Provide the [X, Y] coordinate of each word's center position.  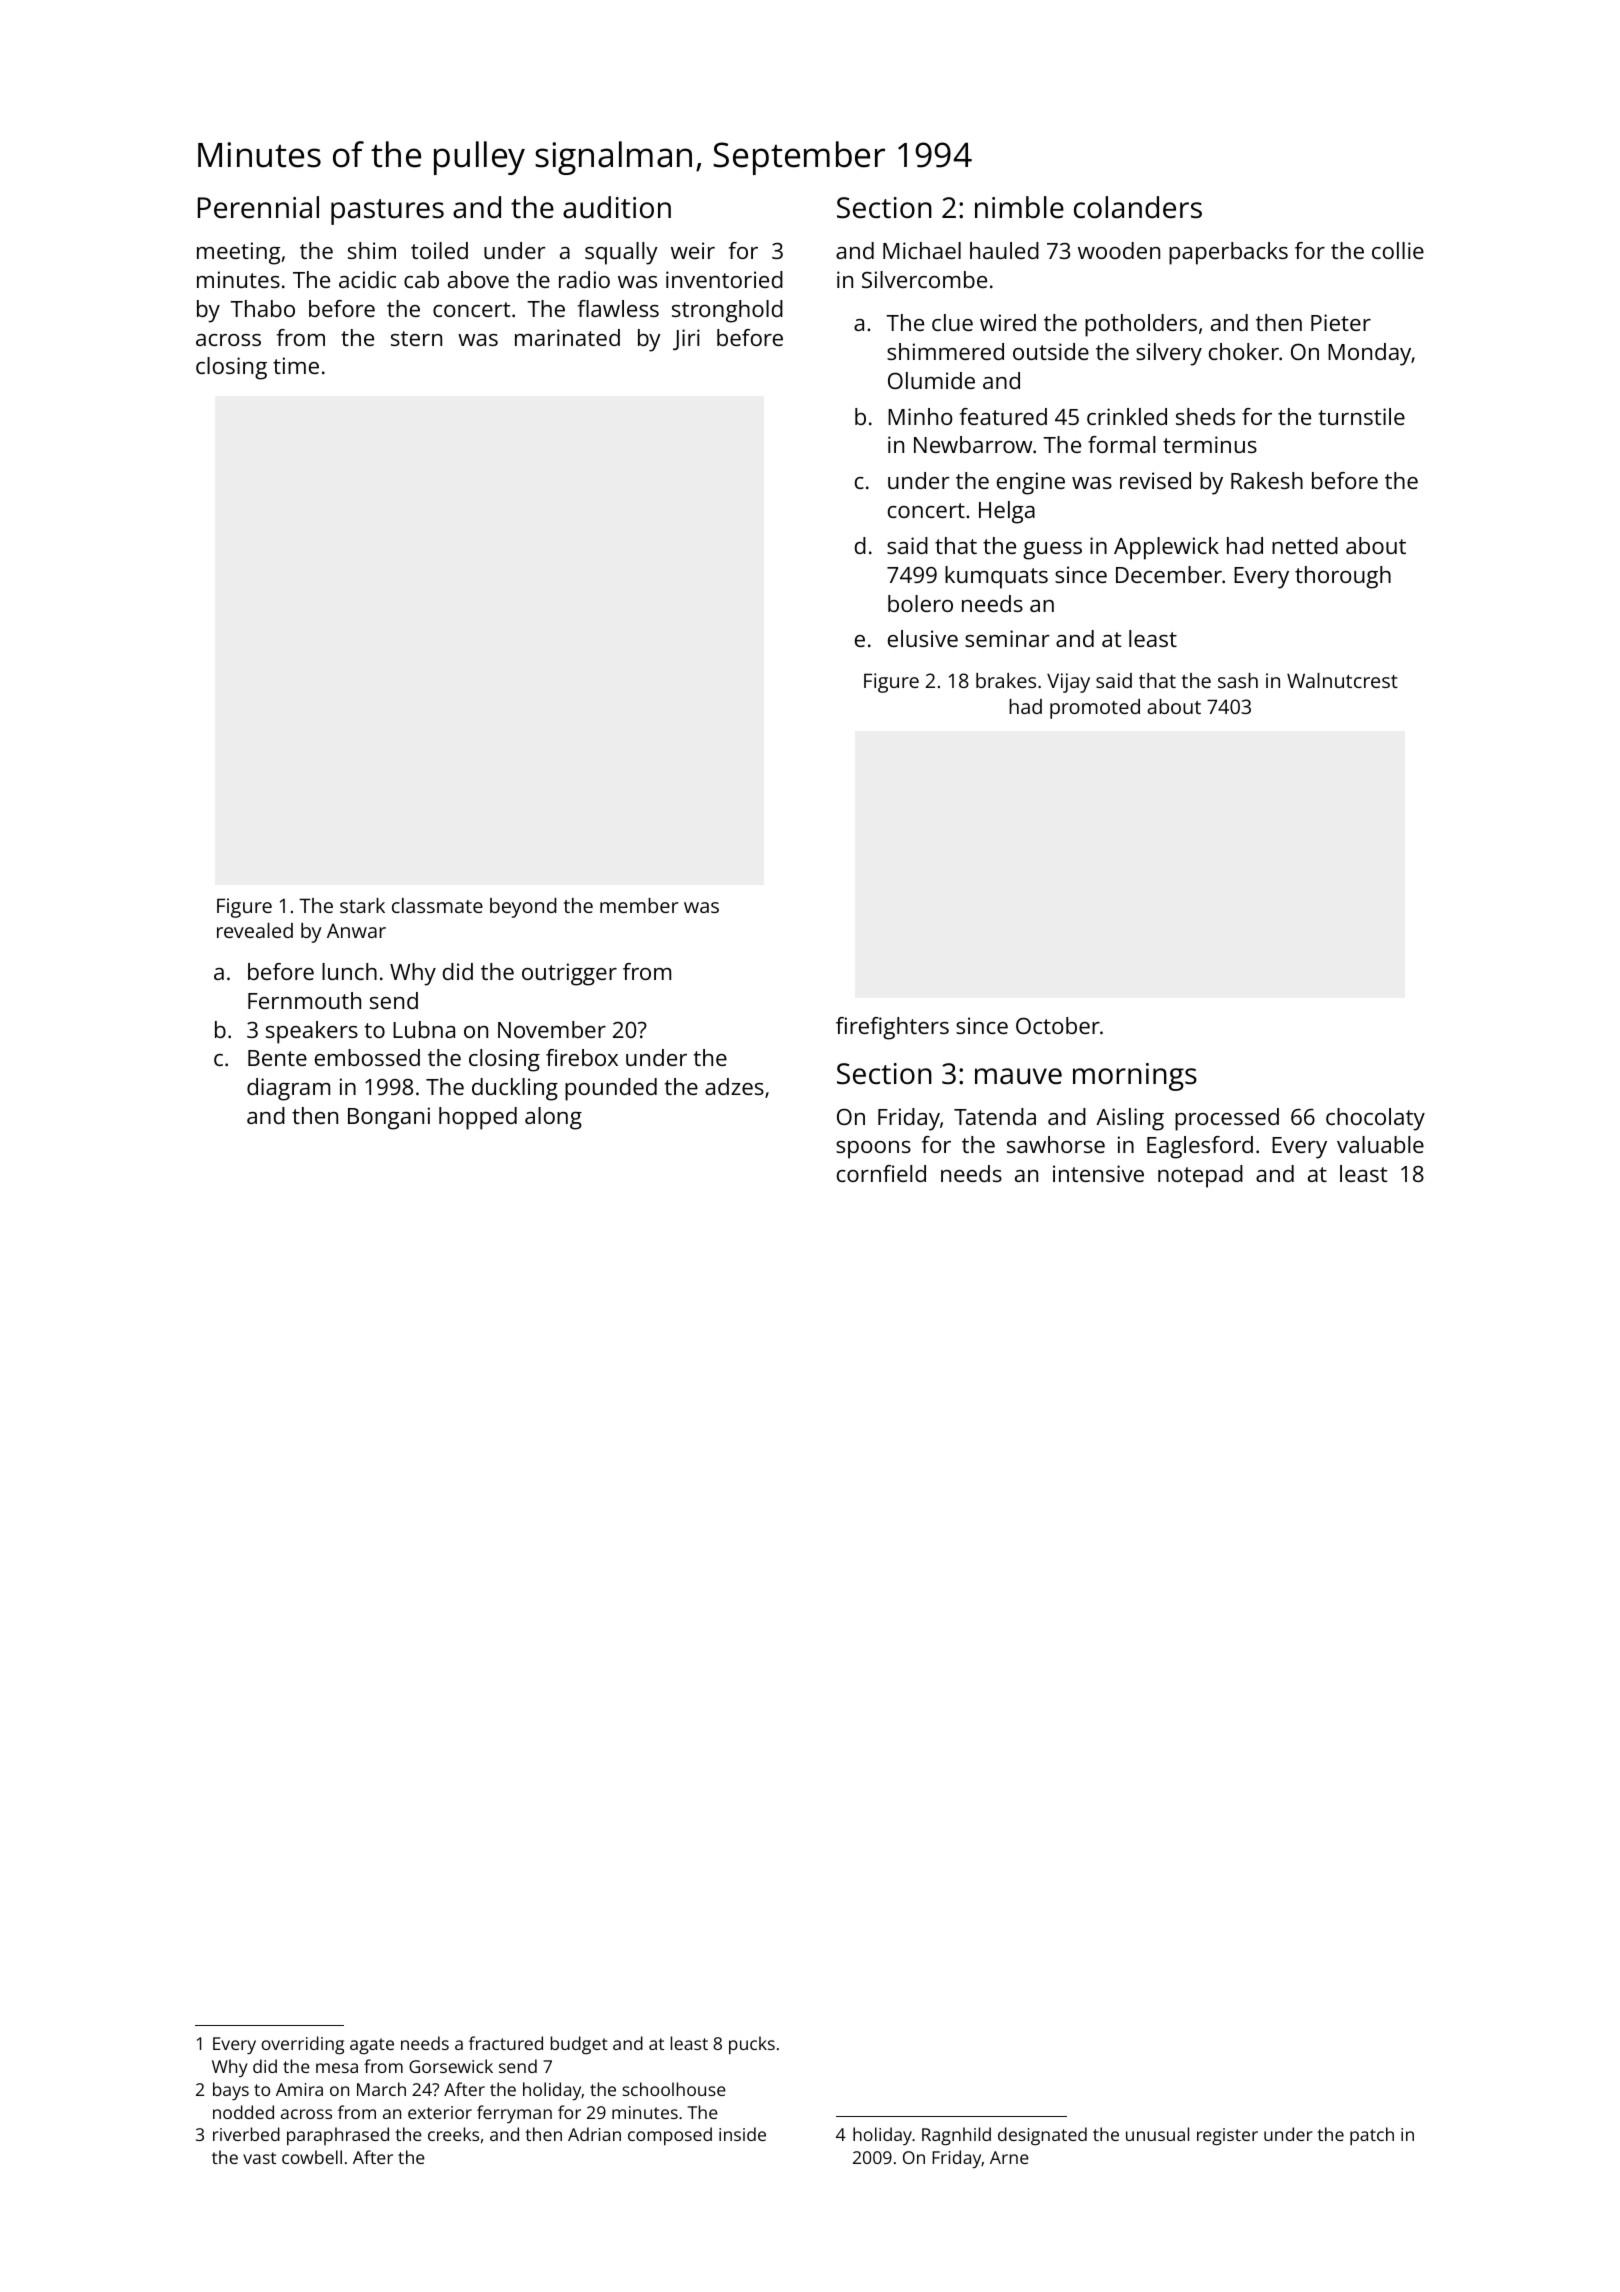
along [553, 1118]
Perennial [258, 207]
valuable [1380, 1144]
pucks [752, 2045]
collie [1398, 250]
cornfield [881, 1173]
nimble [1019, 207]
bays [231, 2091]
